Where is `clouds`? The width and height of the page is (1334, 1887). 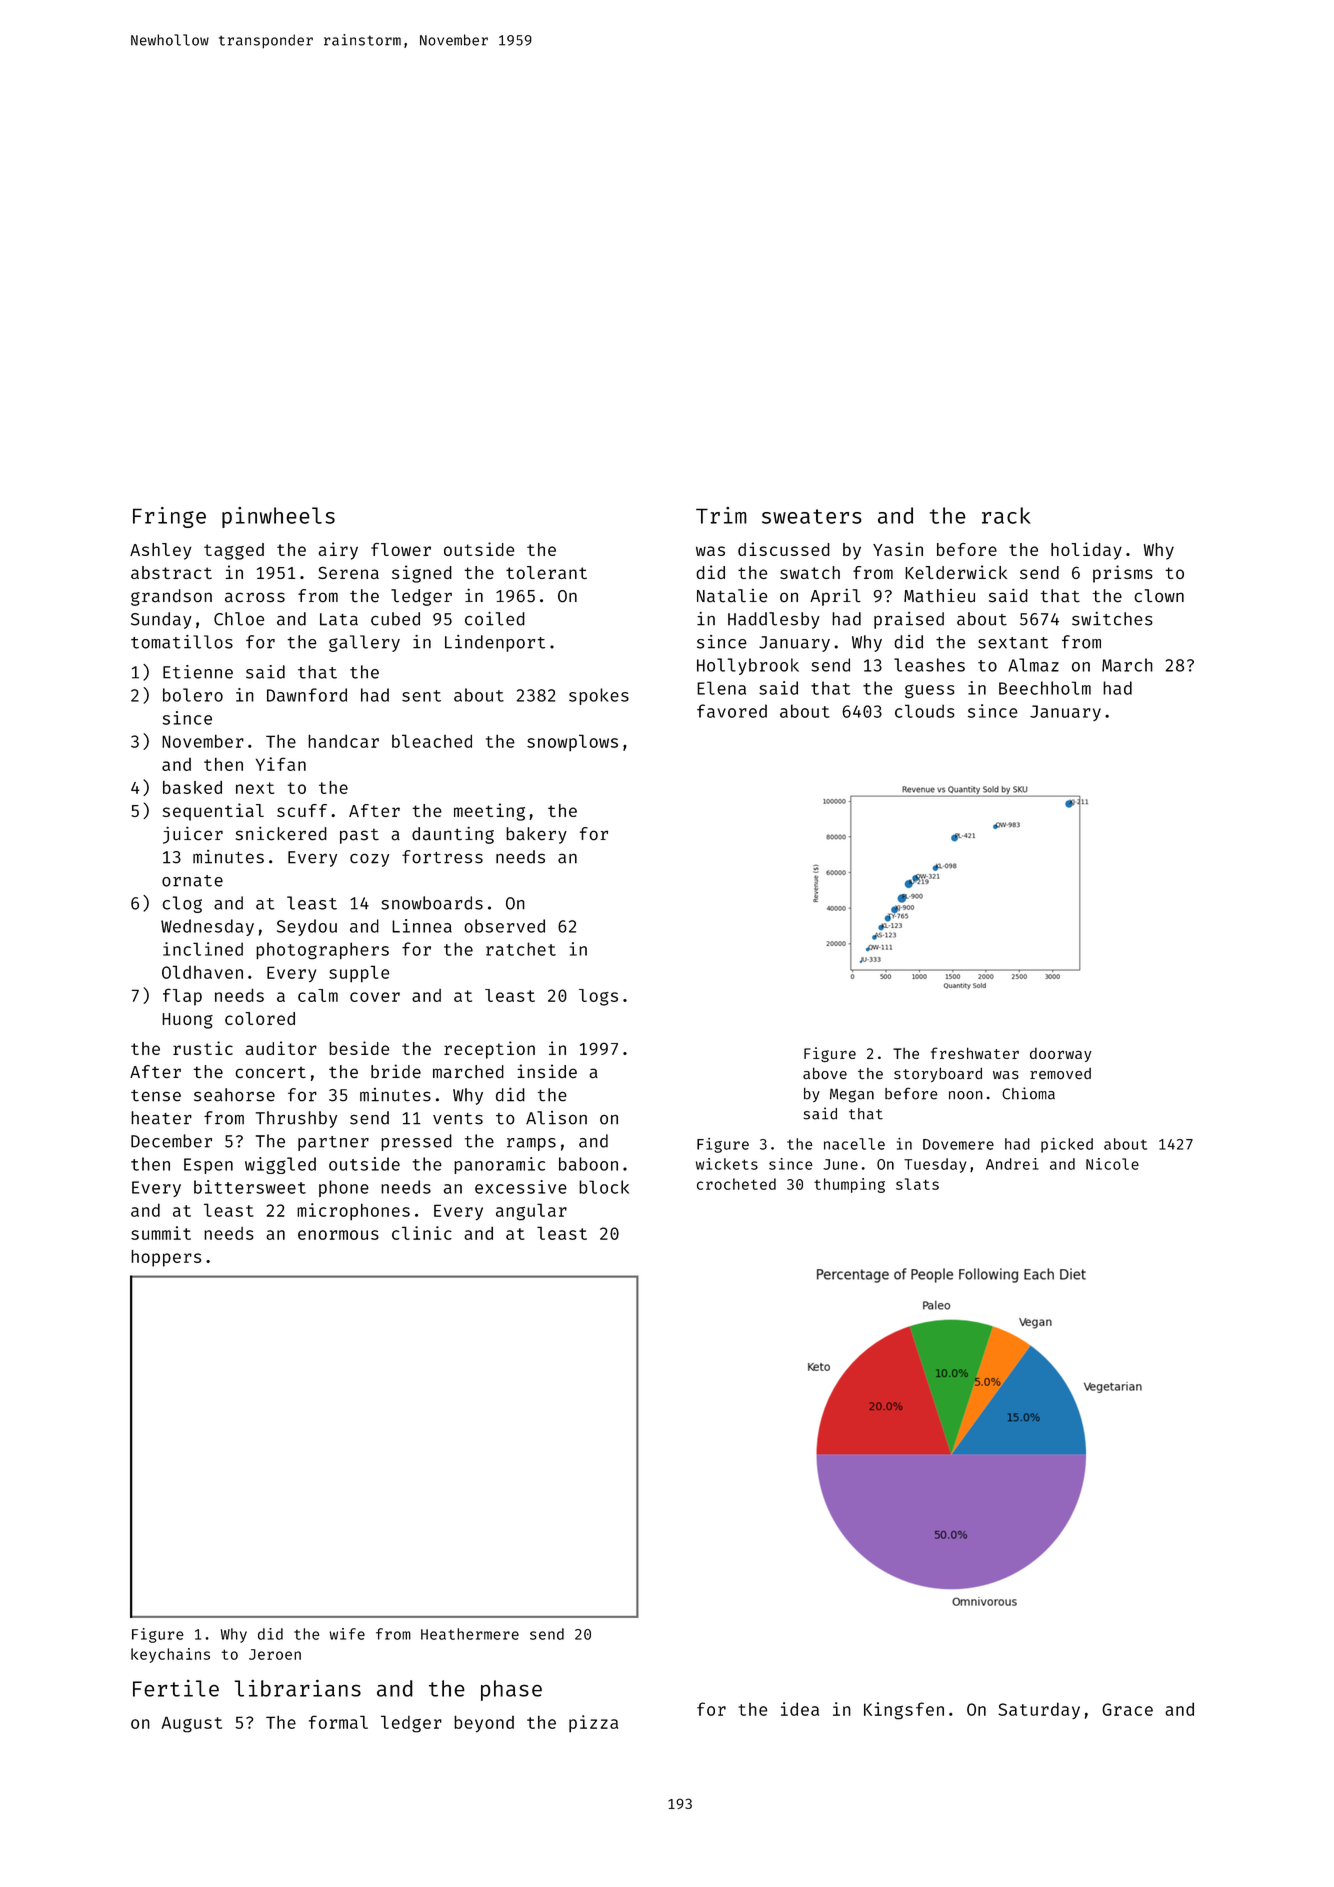
clouds is located at coordinates (924, 711).
